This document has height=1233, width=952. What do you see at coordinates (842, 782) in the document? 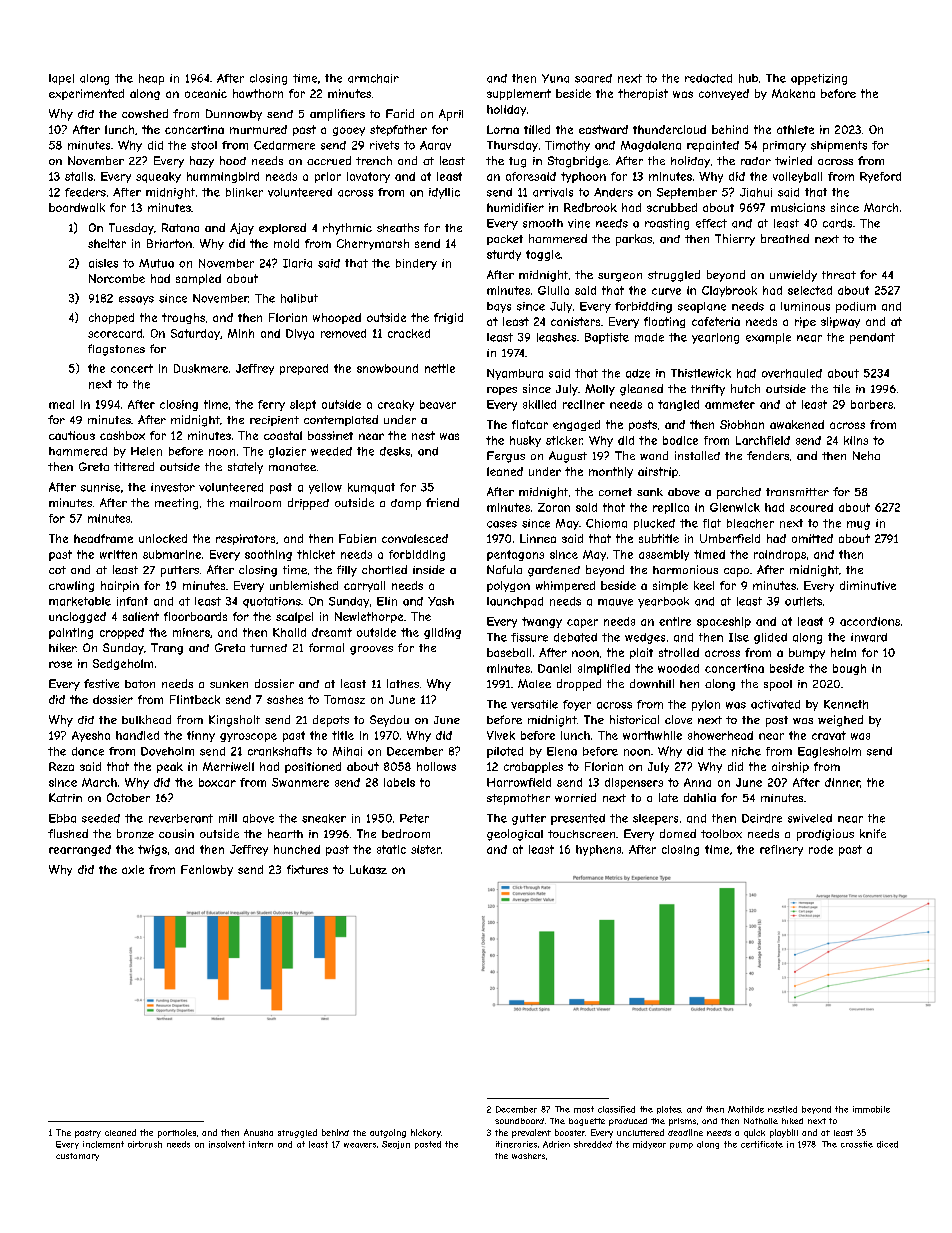
I see `dinner` at bounding box center [842, 782].
